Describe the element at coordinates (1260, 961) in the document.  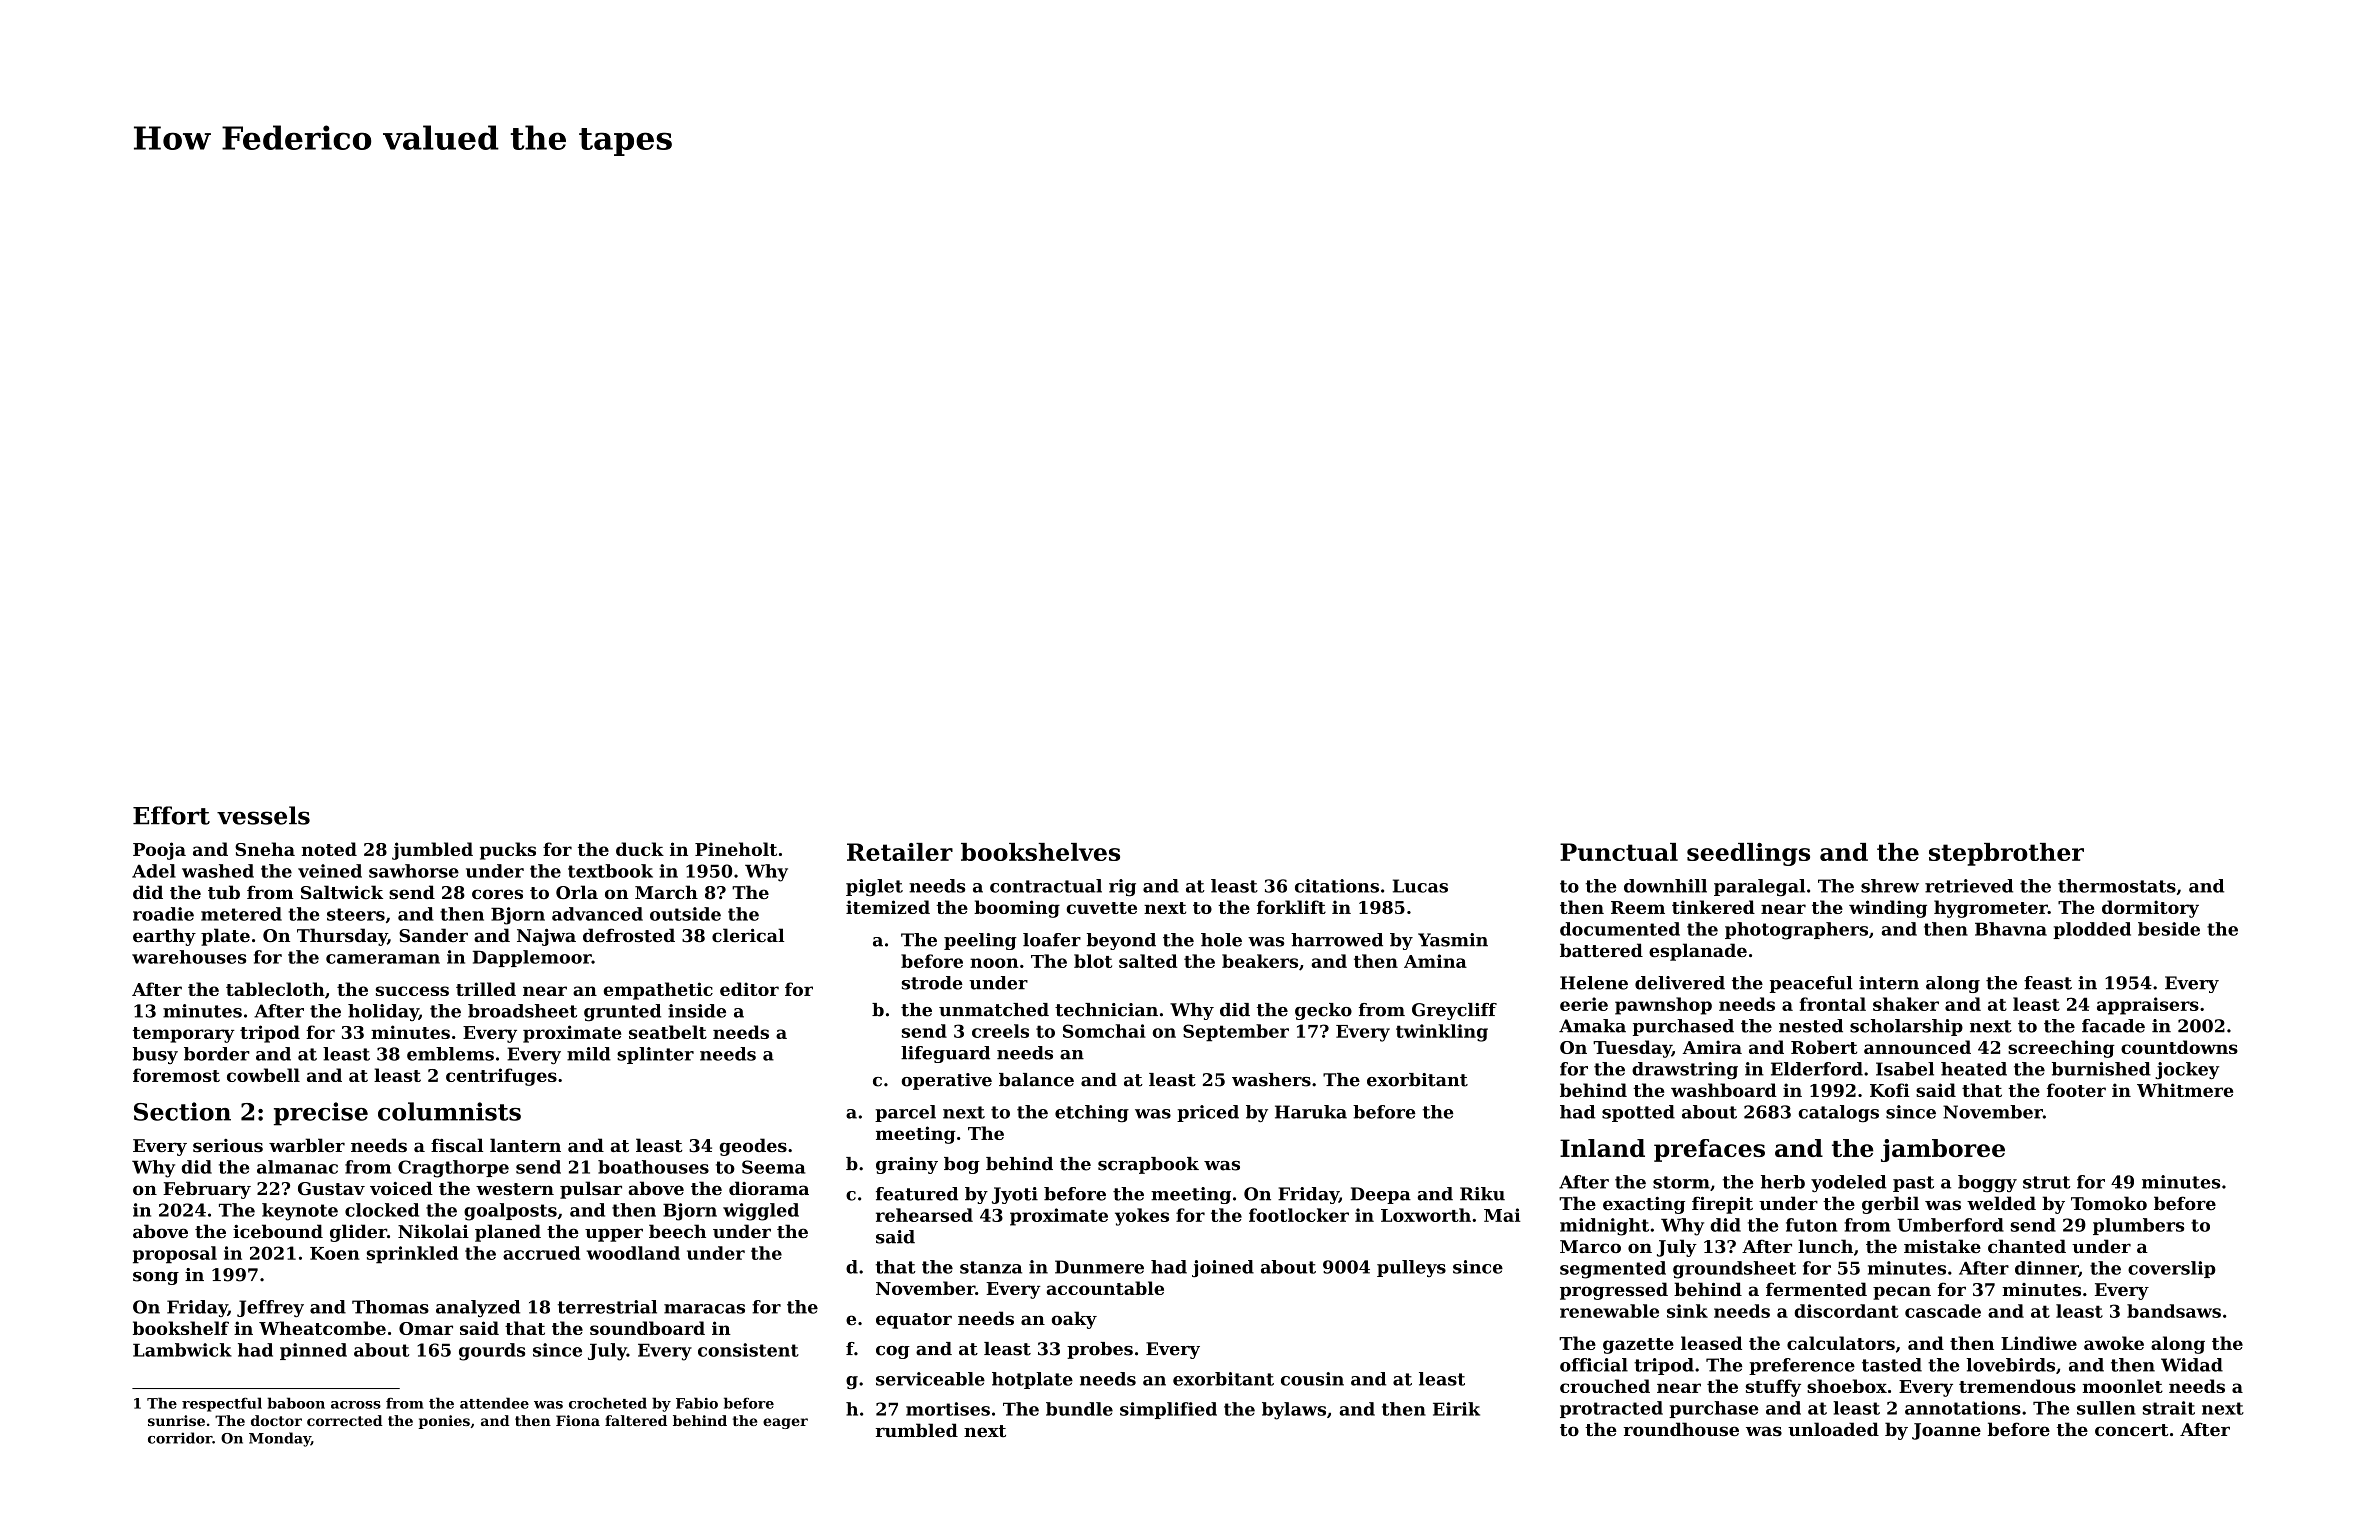
I see `beakers` at that location.
